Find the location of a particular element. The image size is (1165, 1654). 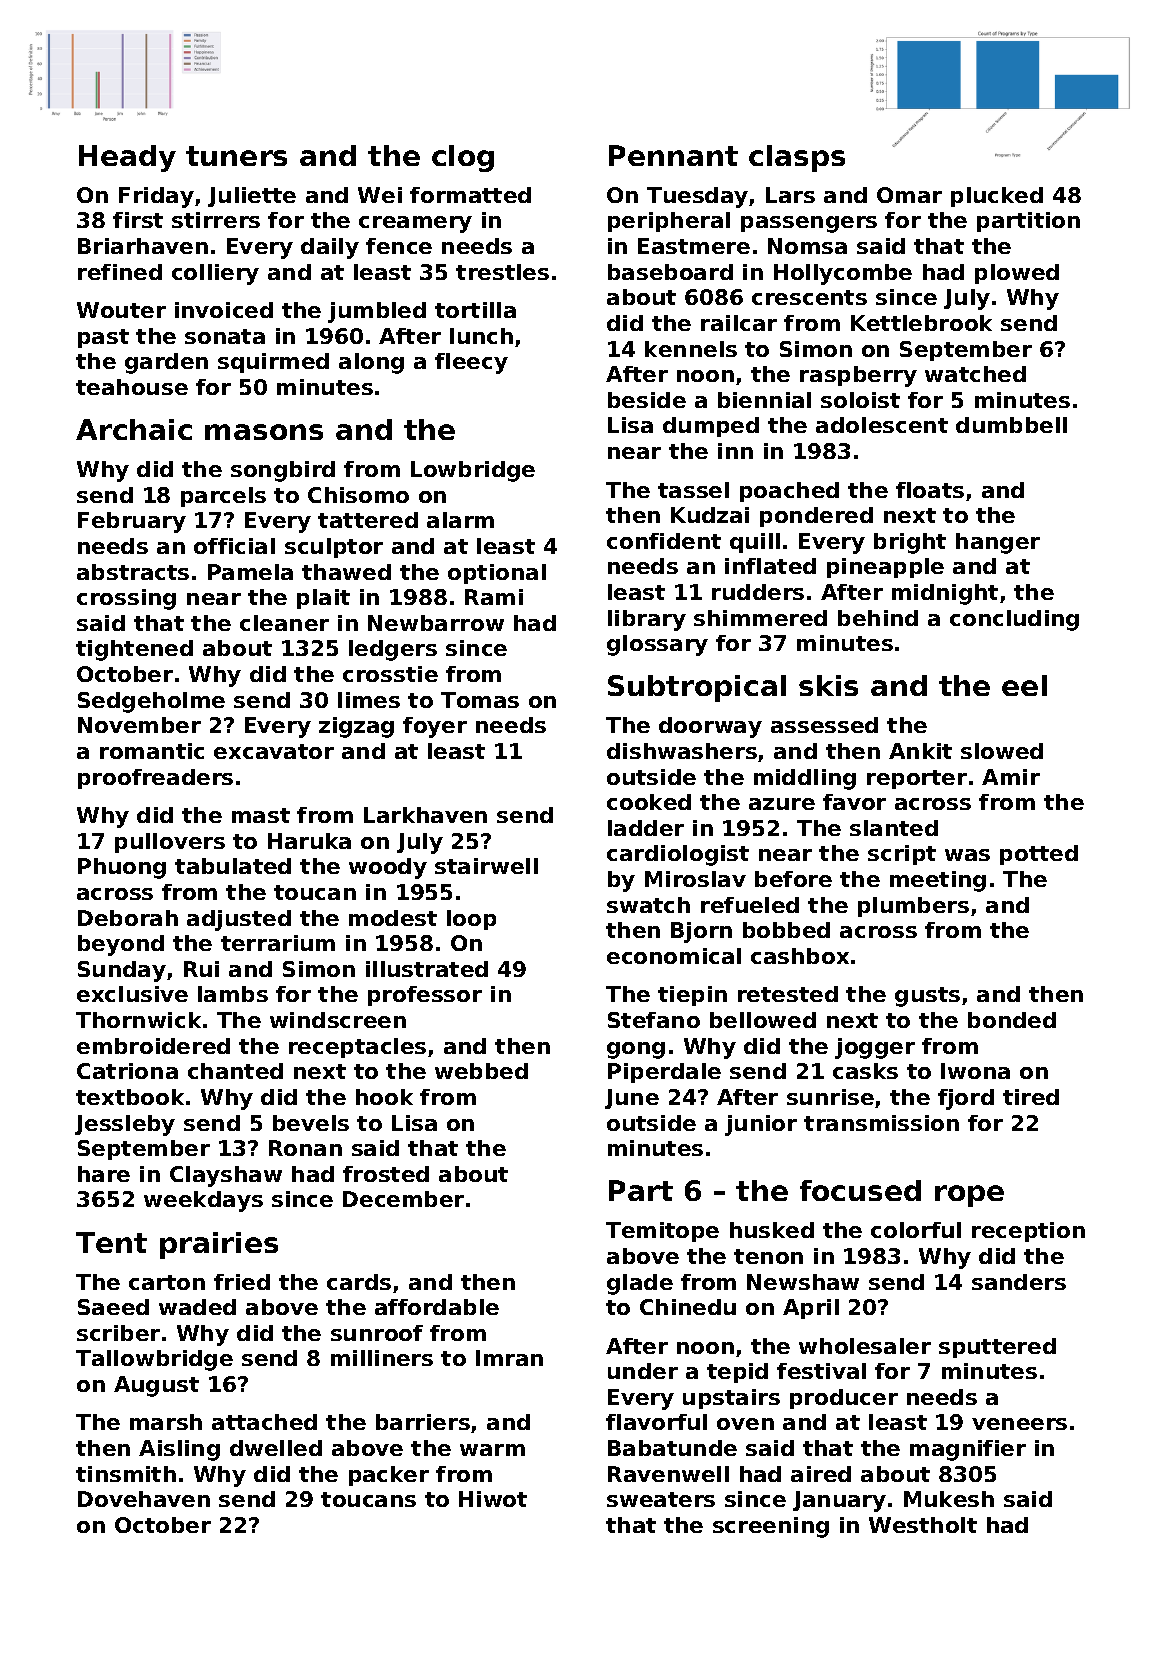

Phuong is located at coordinates (122, 868).
